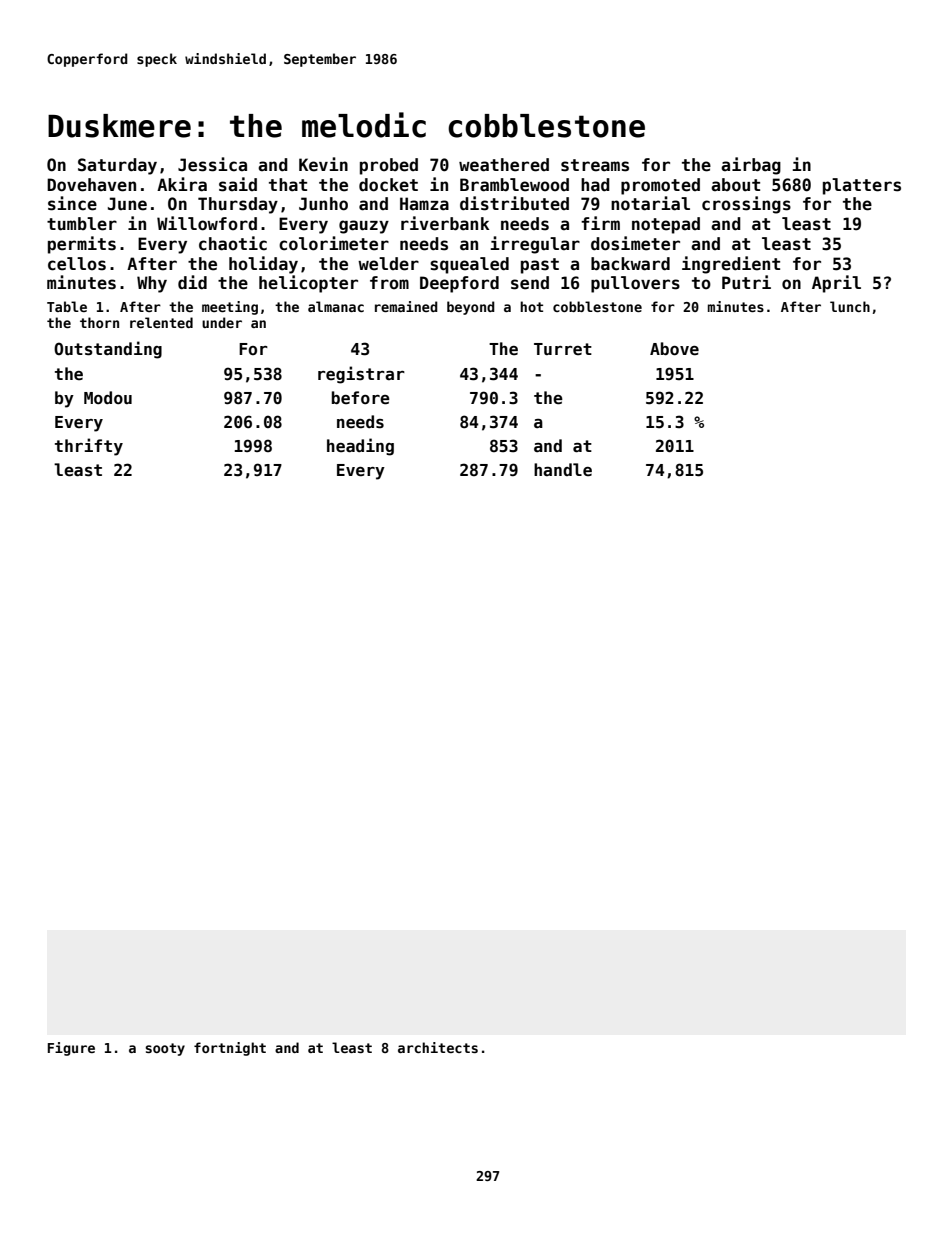 Image resolution: width=952 pixels, height=1233 pixels. Describe the element at coordinates (323, 164) in the screenshot. I see `Kevin` at that location.
